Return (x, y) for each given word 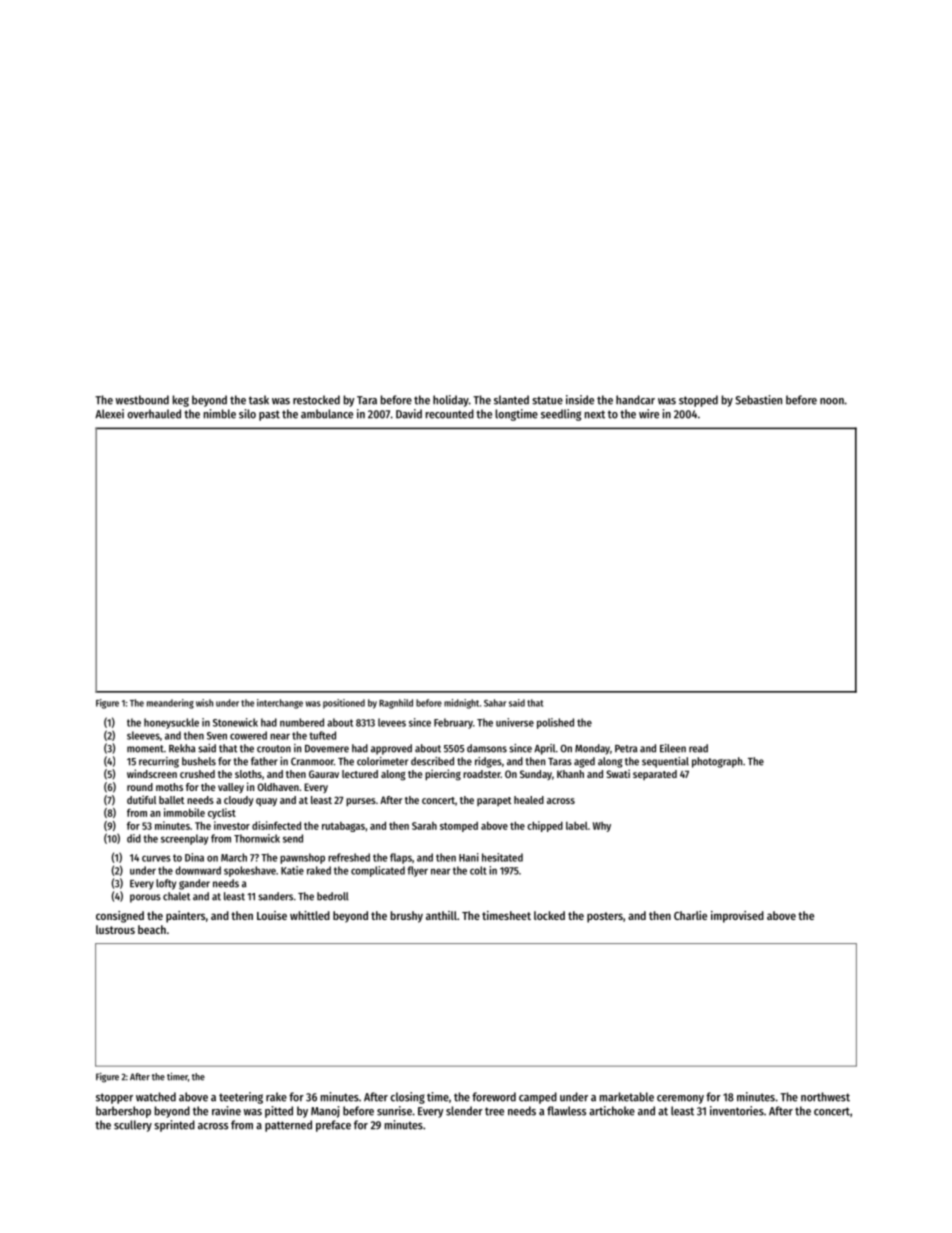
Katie (292, 870)
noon (832, 401)
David (409, 414)
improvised (737, 917)
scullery (133, 1126)
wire (649, 414)
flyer (417, 871)
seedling (561, 415)
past (269, 415)
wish (204, 703)
